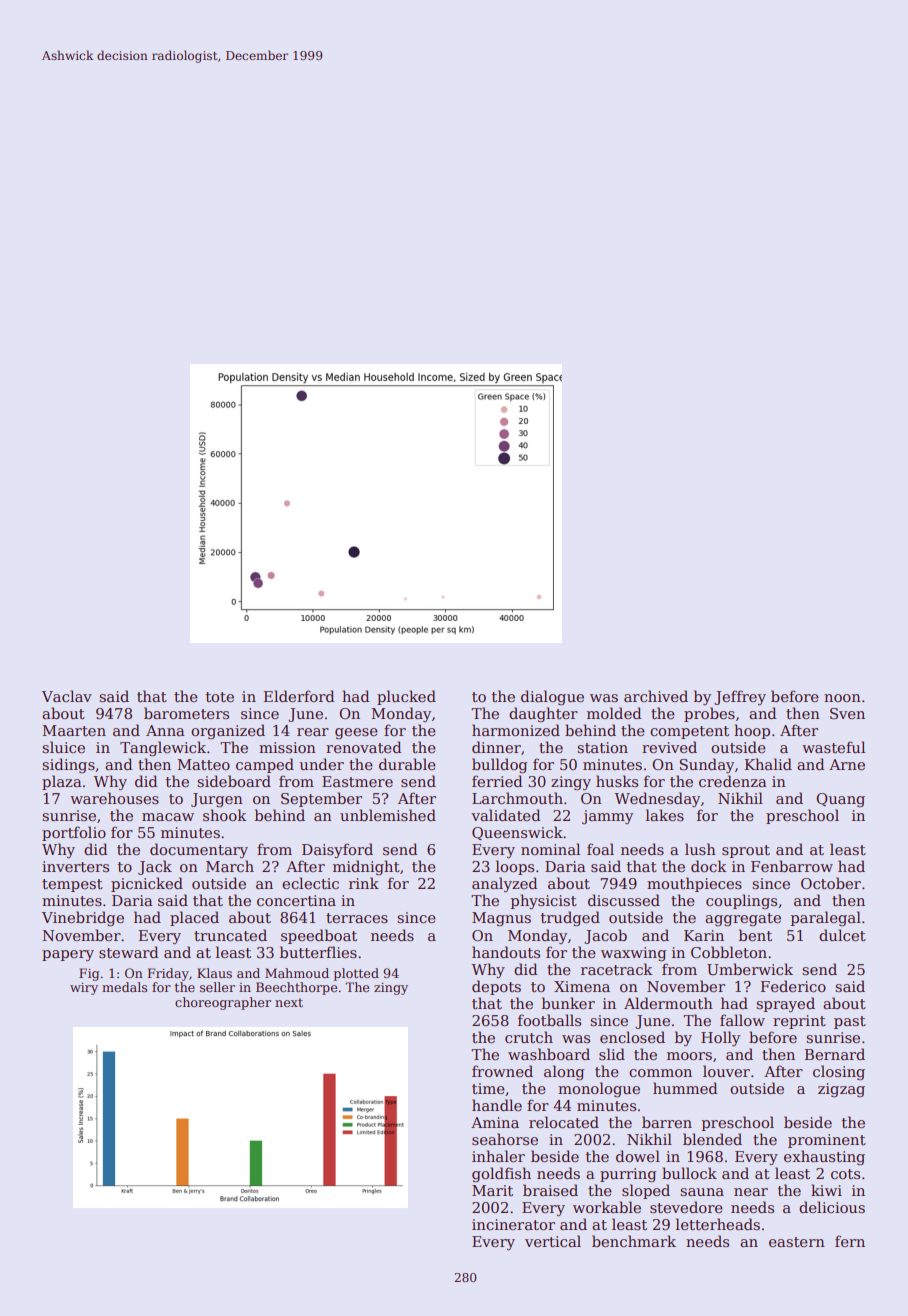 The height and width of the screenshot is (1316, 908). Describe the element at coordinates (186, 713) in the screenshot. I see `barometers` at that location.
